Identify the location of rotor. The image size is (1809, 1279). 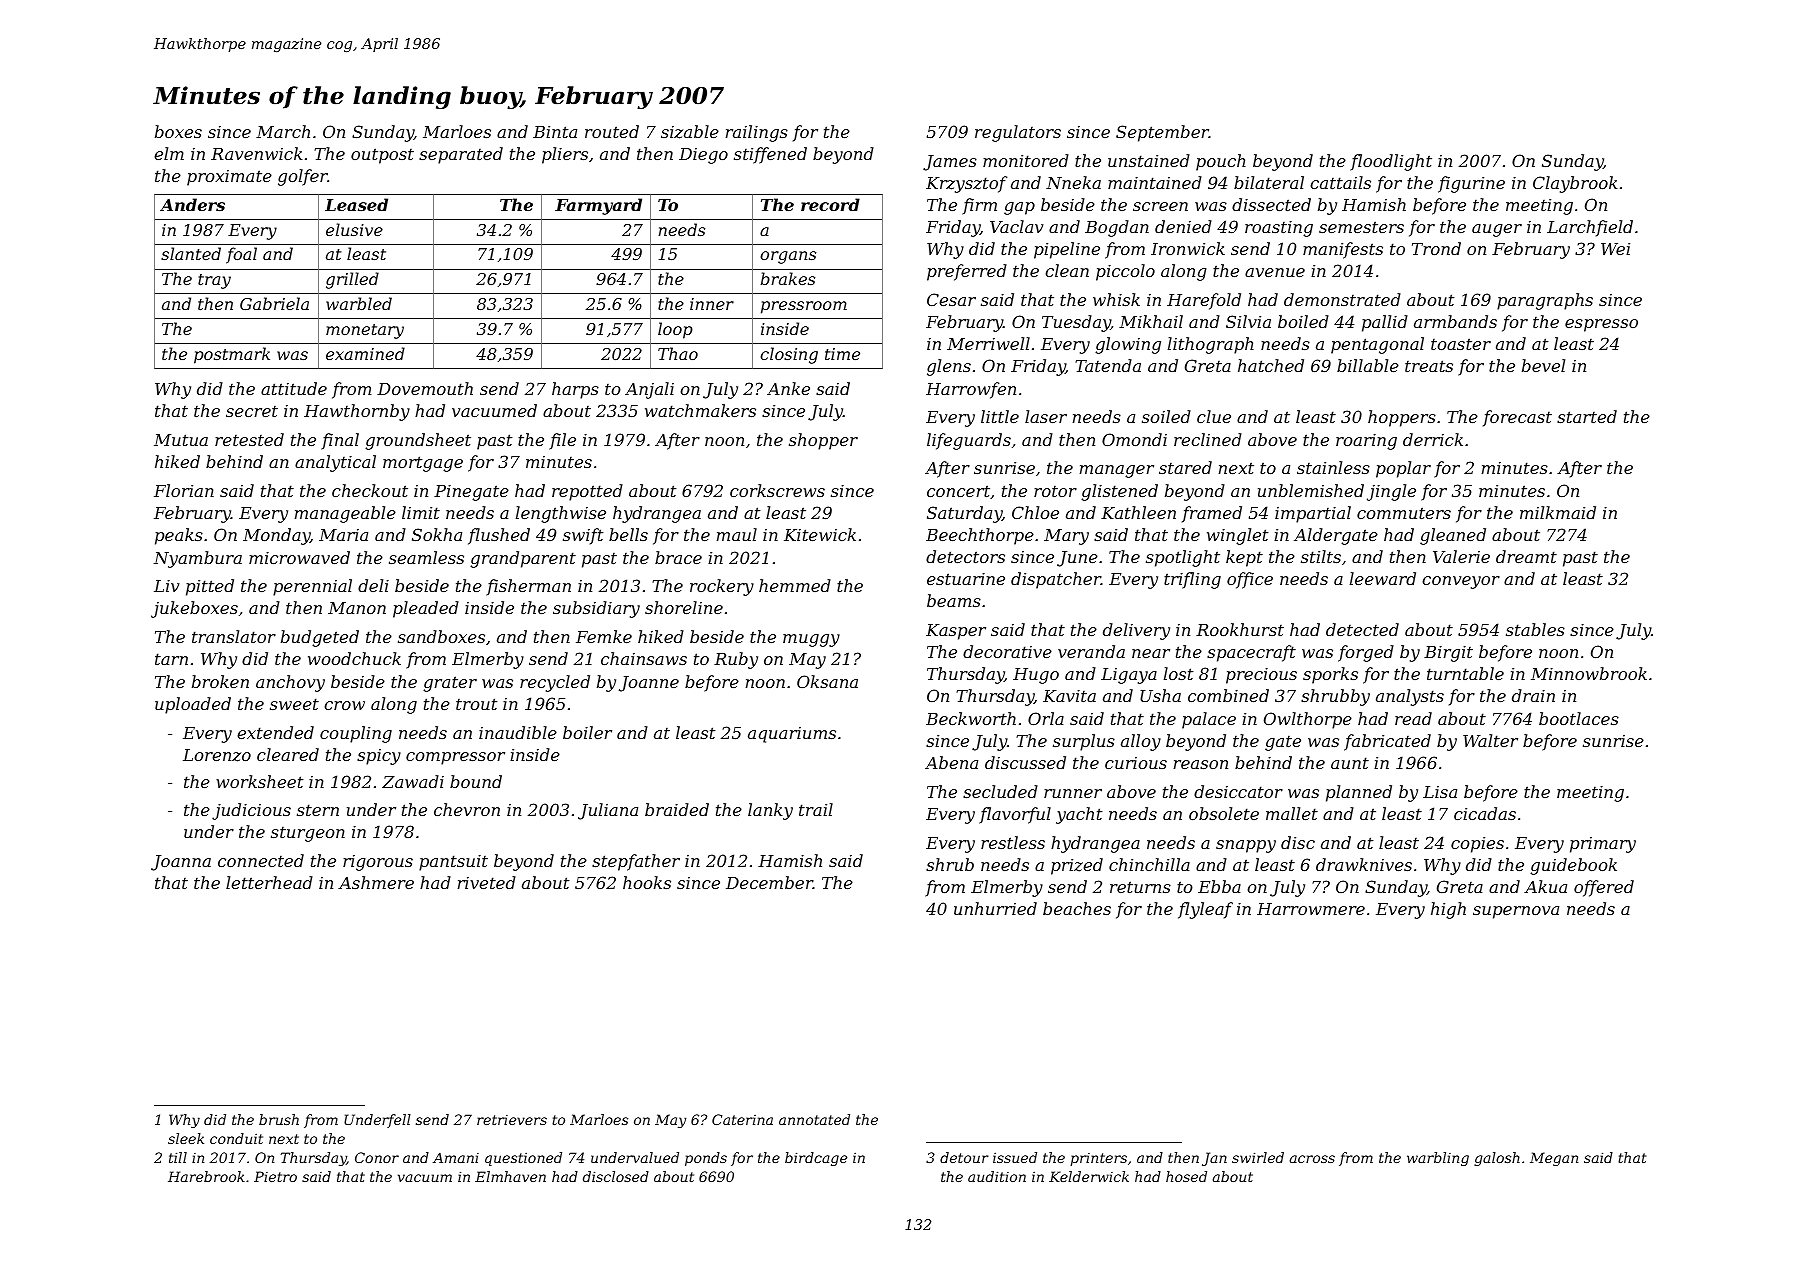
(1055, 491).
